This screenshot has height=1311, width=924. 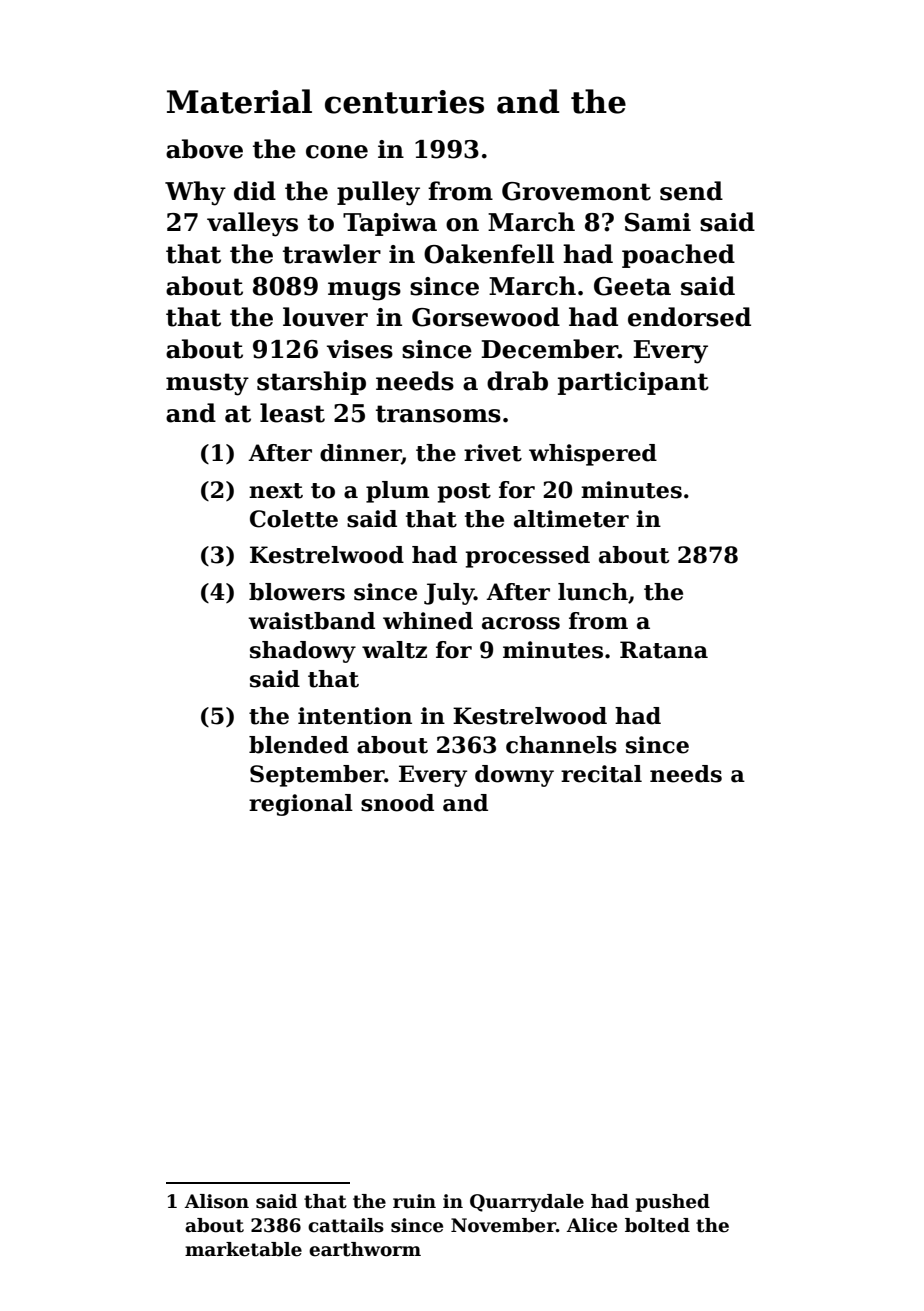 What do you see at coordinates (691, 191) in the screenshot?
I see `send` at bounding box center [691, 191].
